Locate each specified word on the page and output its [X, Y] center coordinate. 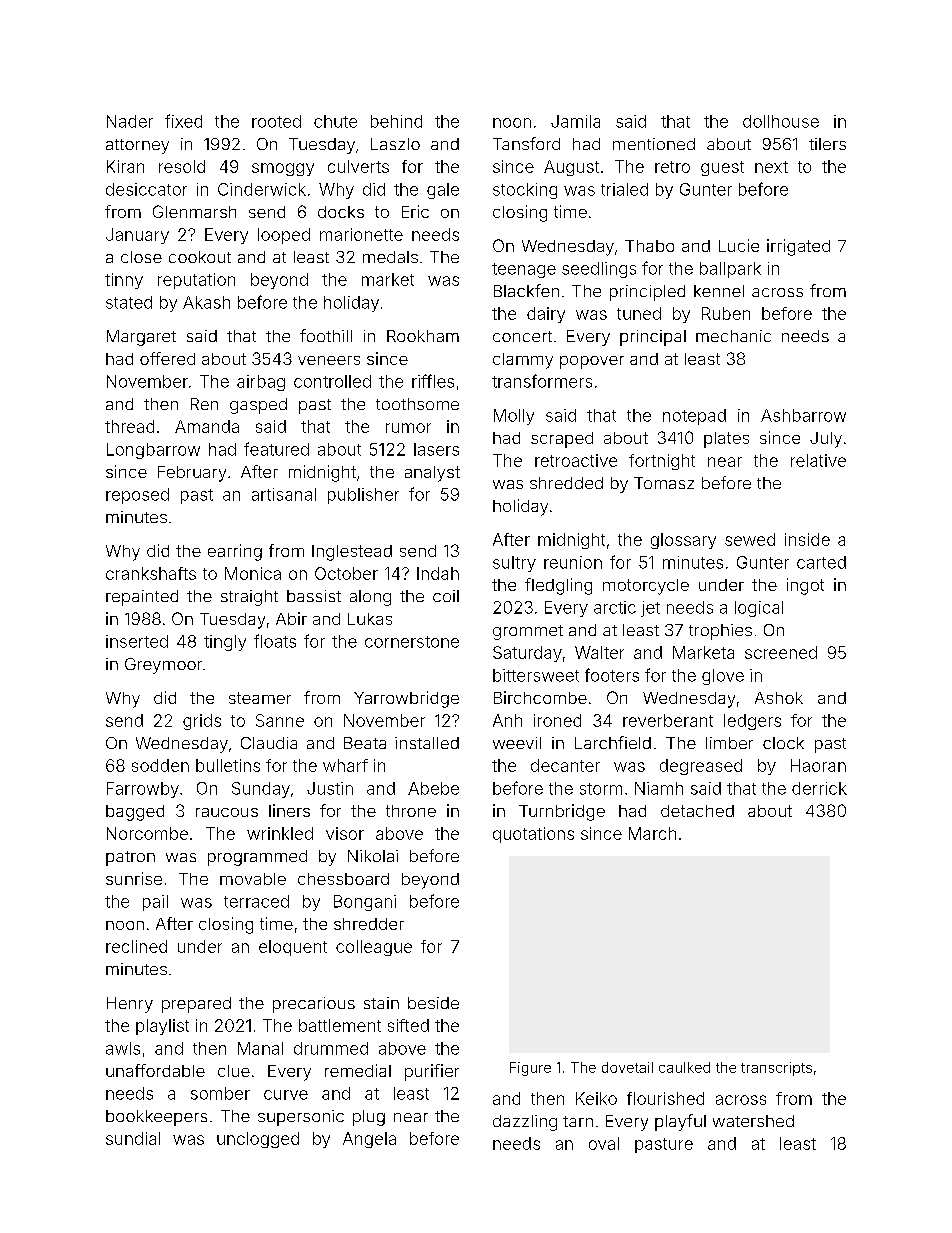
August [571, 168]
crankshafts [151, 573]
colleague [374, 948]
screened [781, 652]
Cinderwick [262, 189]
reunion [573, 562]
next [771, 167]
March [652, 833]
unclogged [258, 1140]
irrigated [798, 247]
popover [592, 362]
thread [129, 426]
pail [155, 903]
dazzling [525, 1123]
